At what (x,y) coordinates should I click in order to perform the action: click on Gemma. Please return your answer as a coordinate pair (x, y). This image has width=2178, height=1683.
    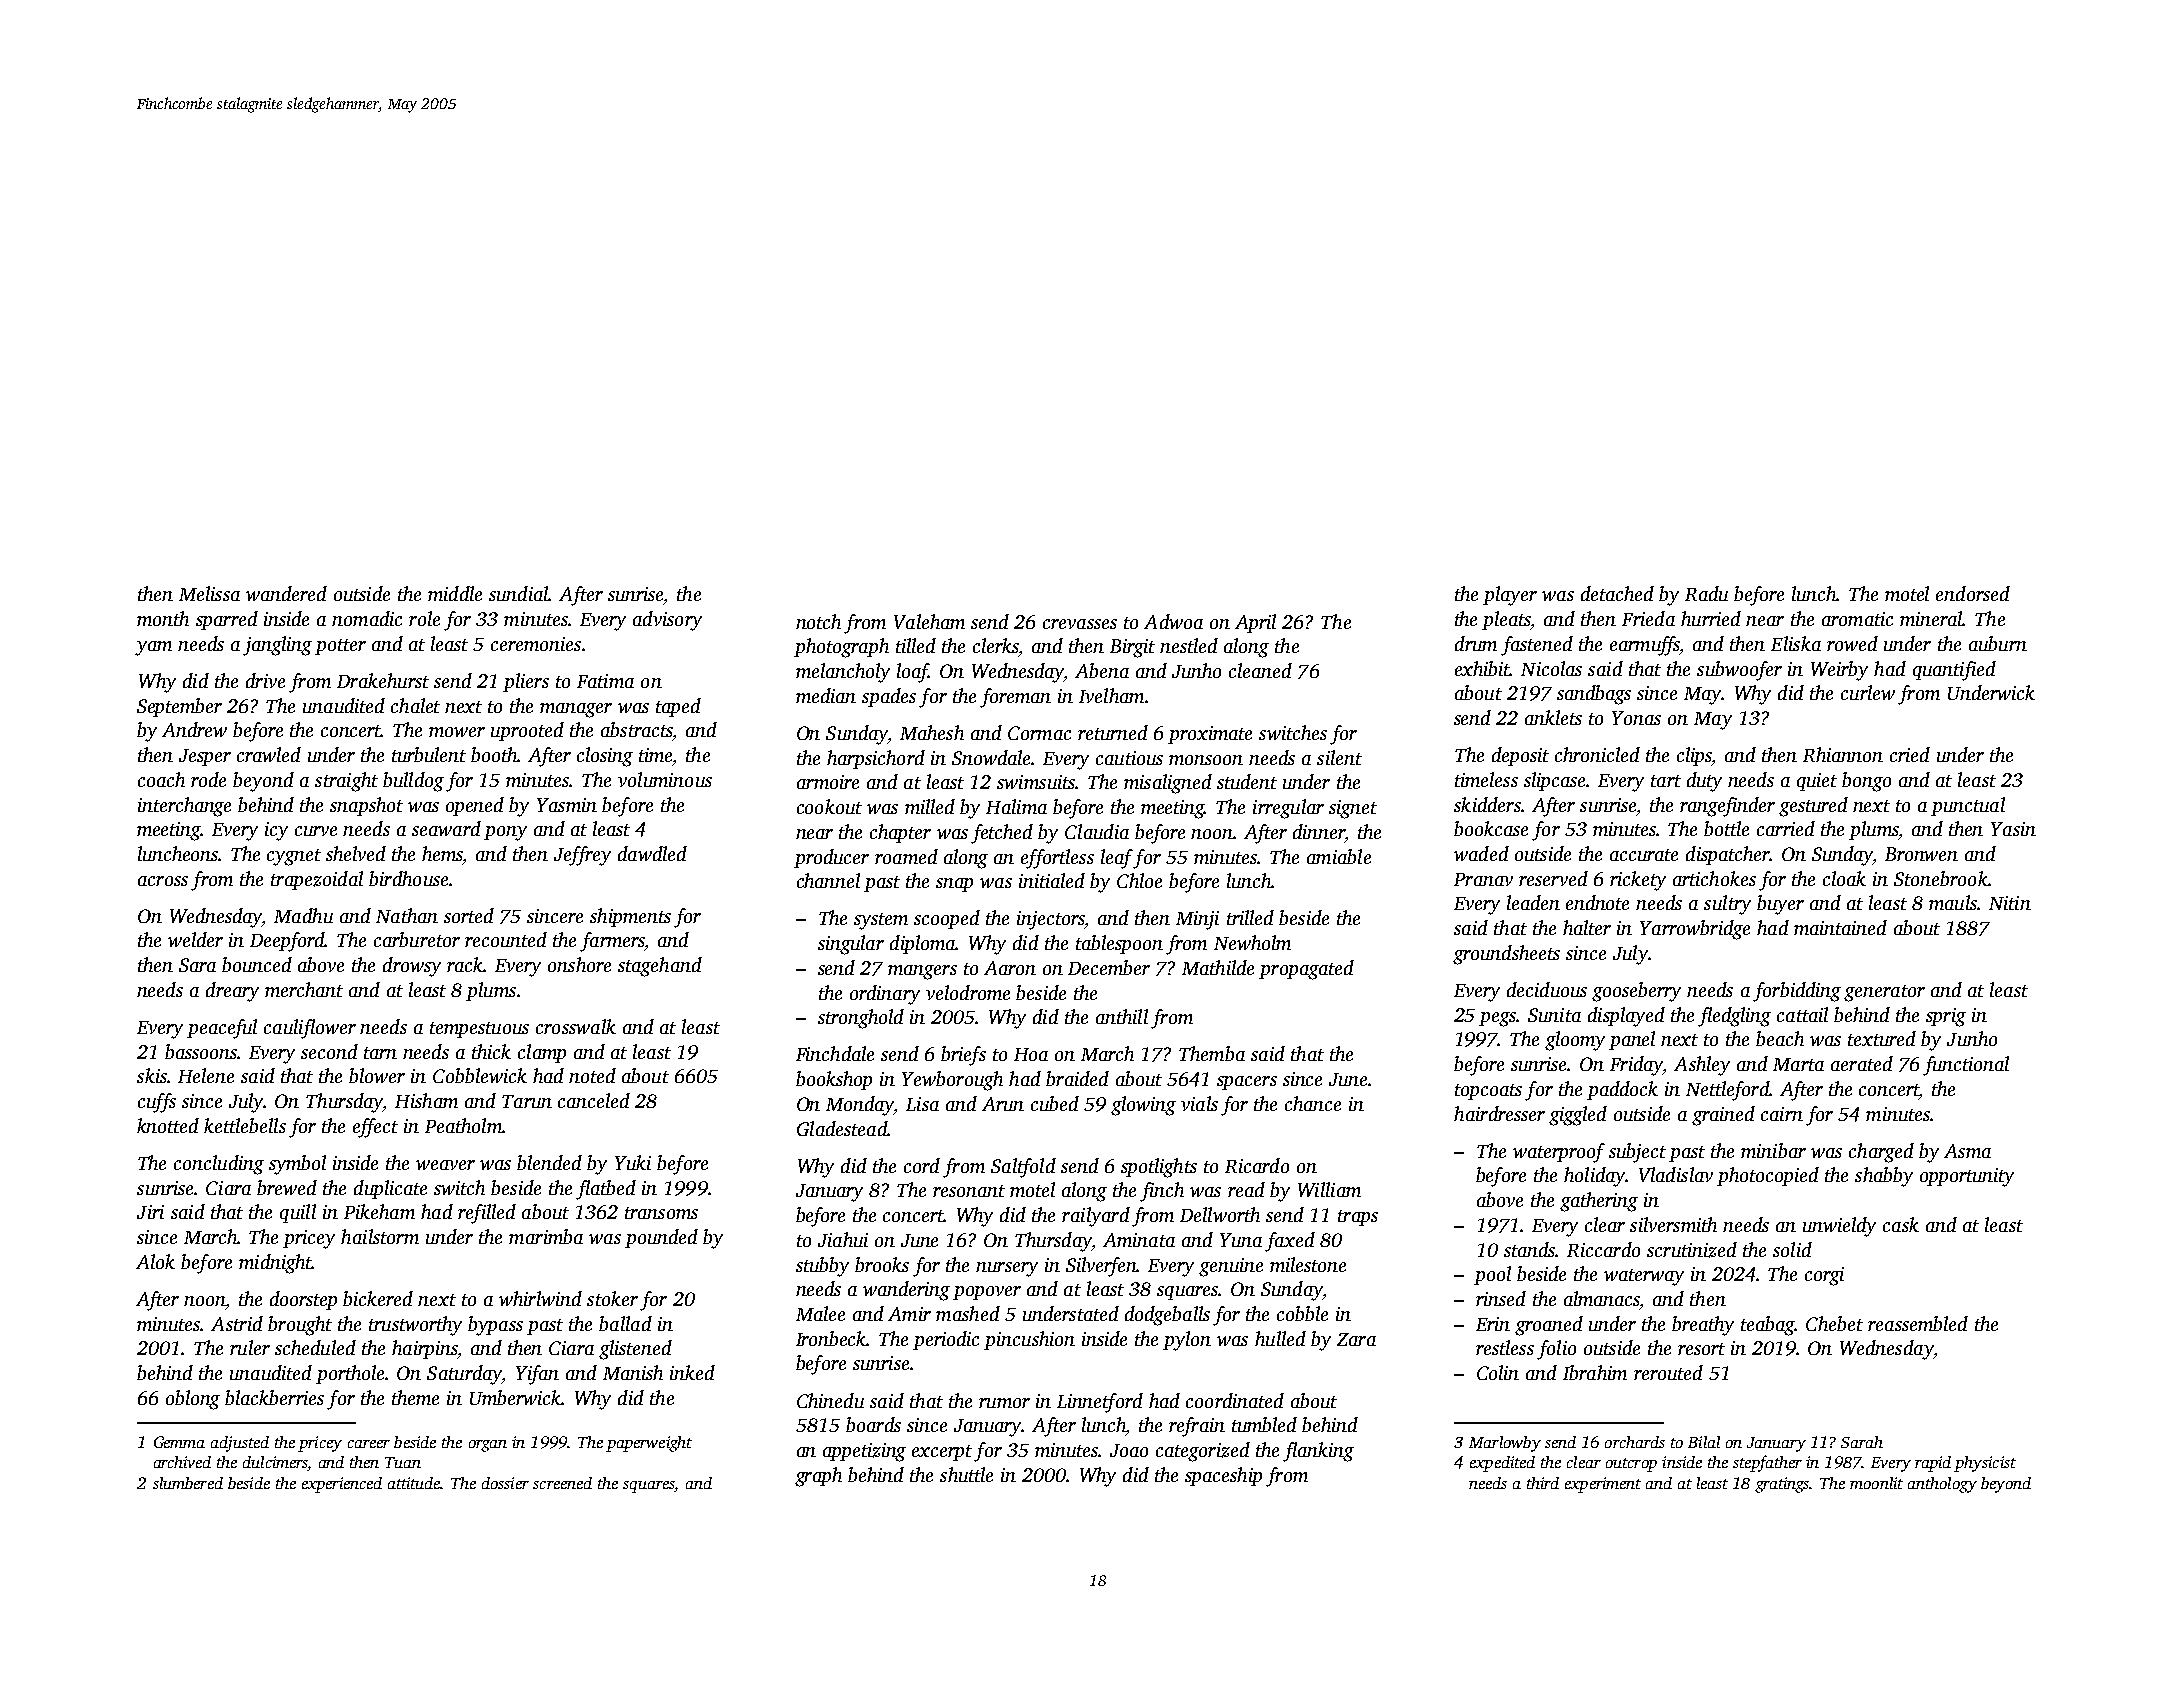
    Looking at the image, I should click on (179, 1442).
